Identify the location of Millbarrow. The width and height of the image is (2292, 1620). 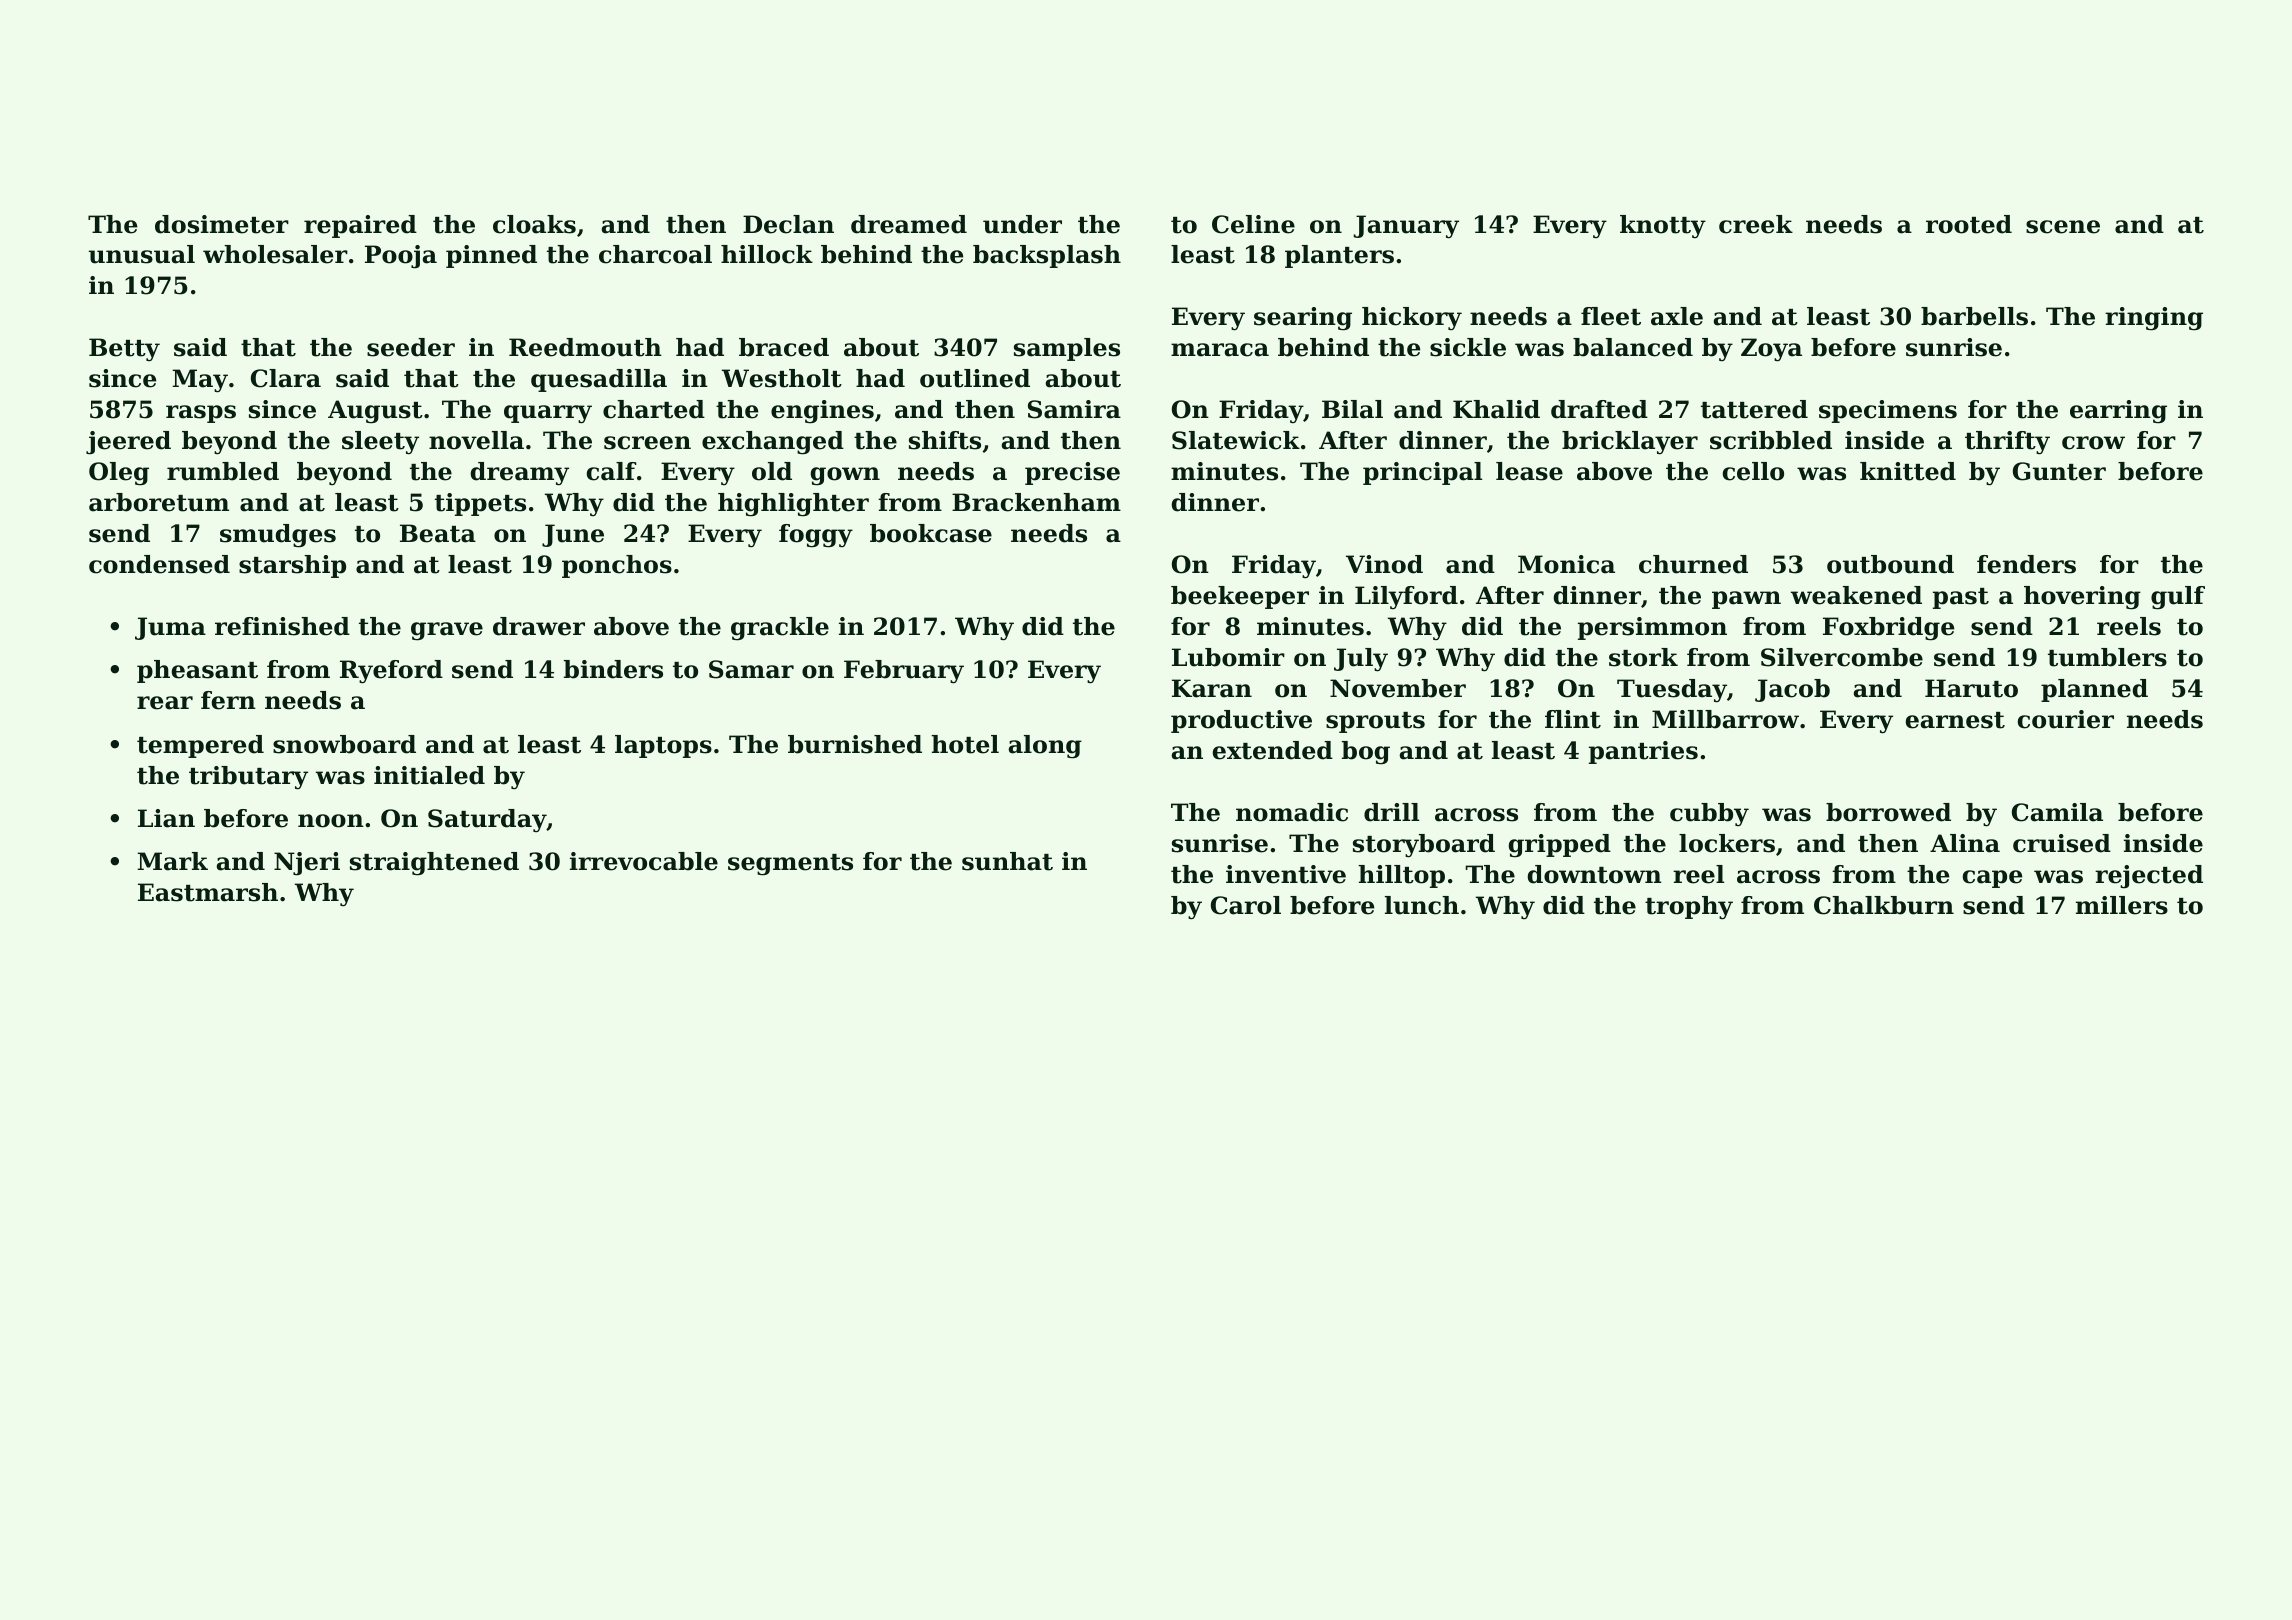
(1725, 719).
